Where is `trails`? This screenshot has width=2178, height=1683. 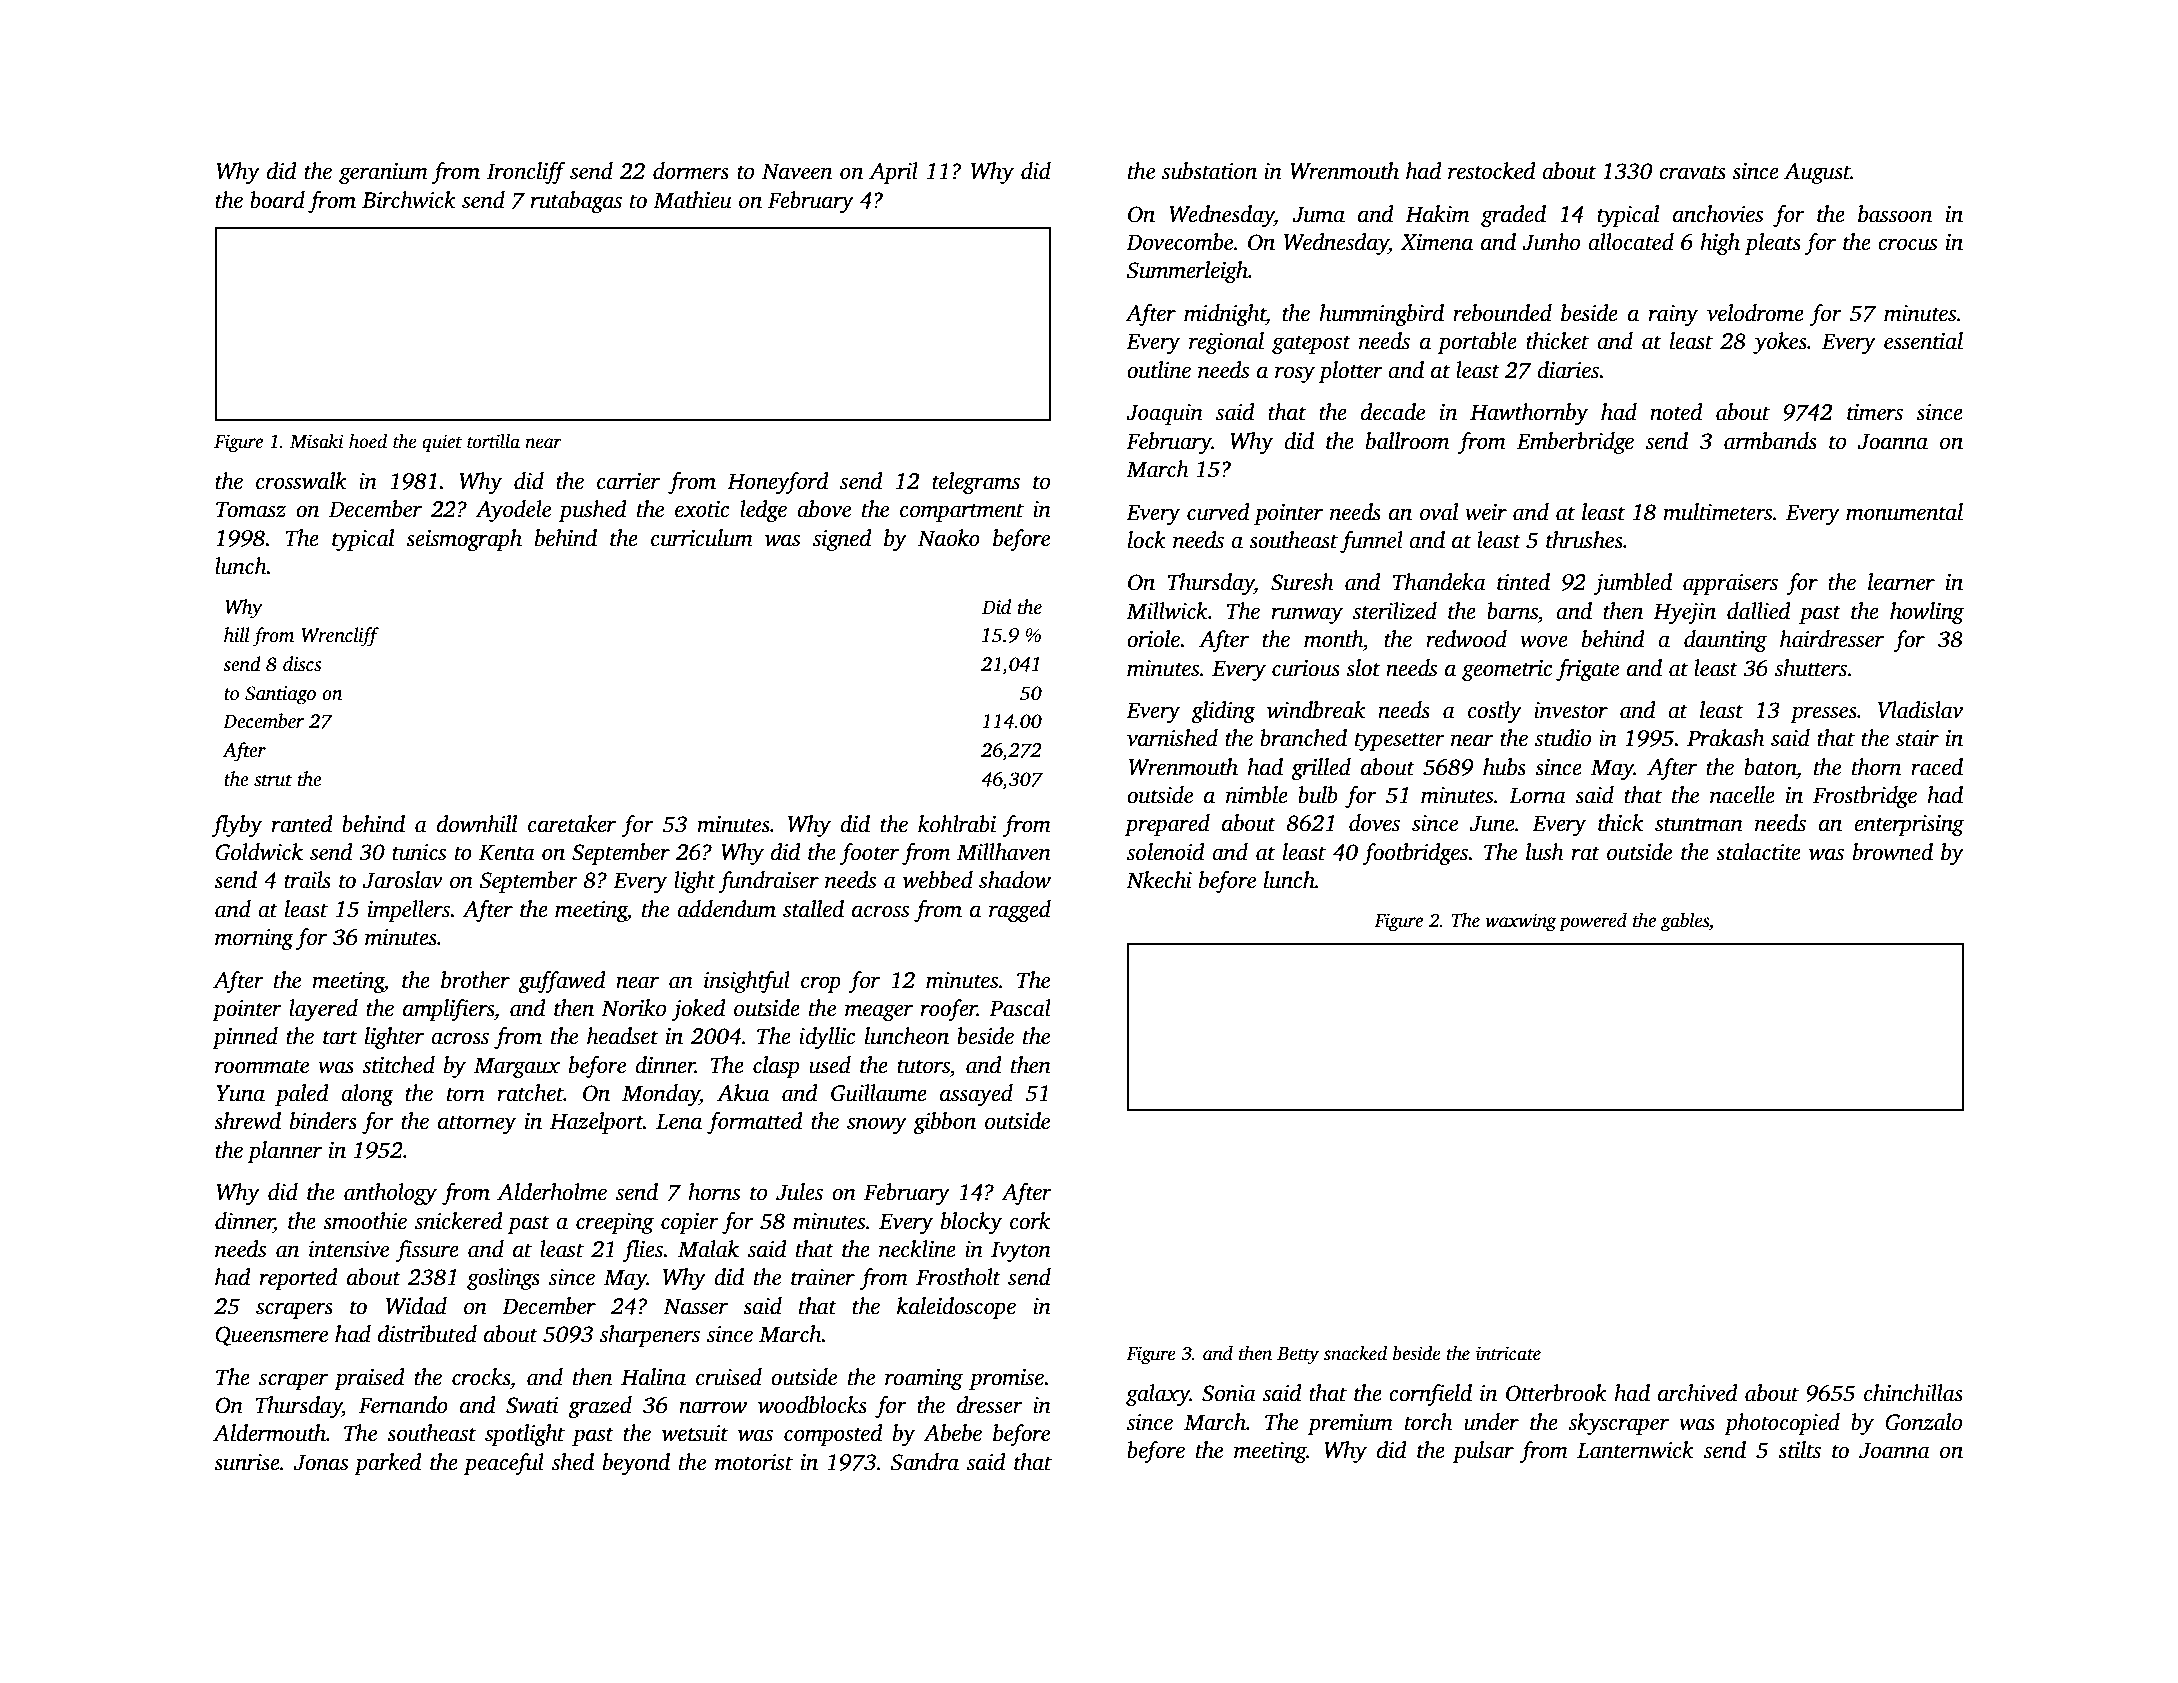
trails is located at coordinates (307, 880).
